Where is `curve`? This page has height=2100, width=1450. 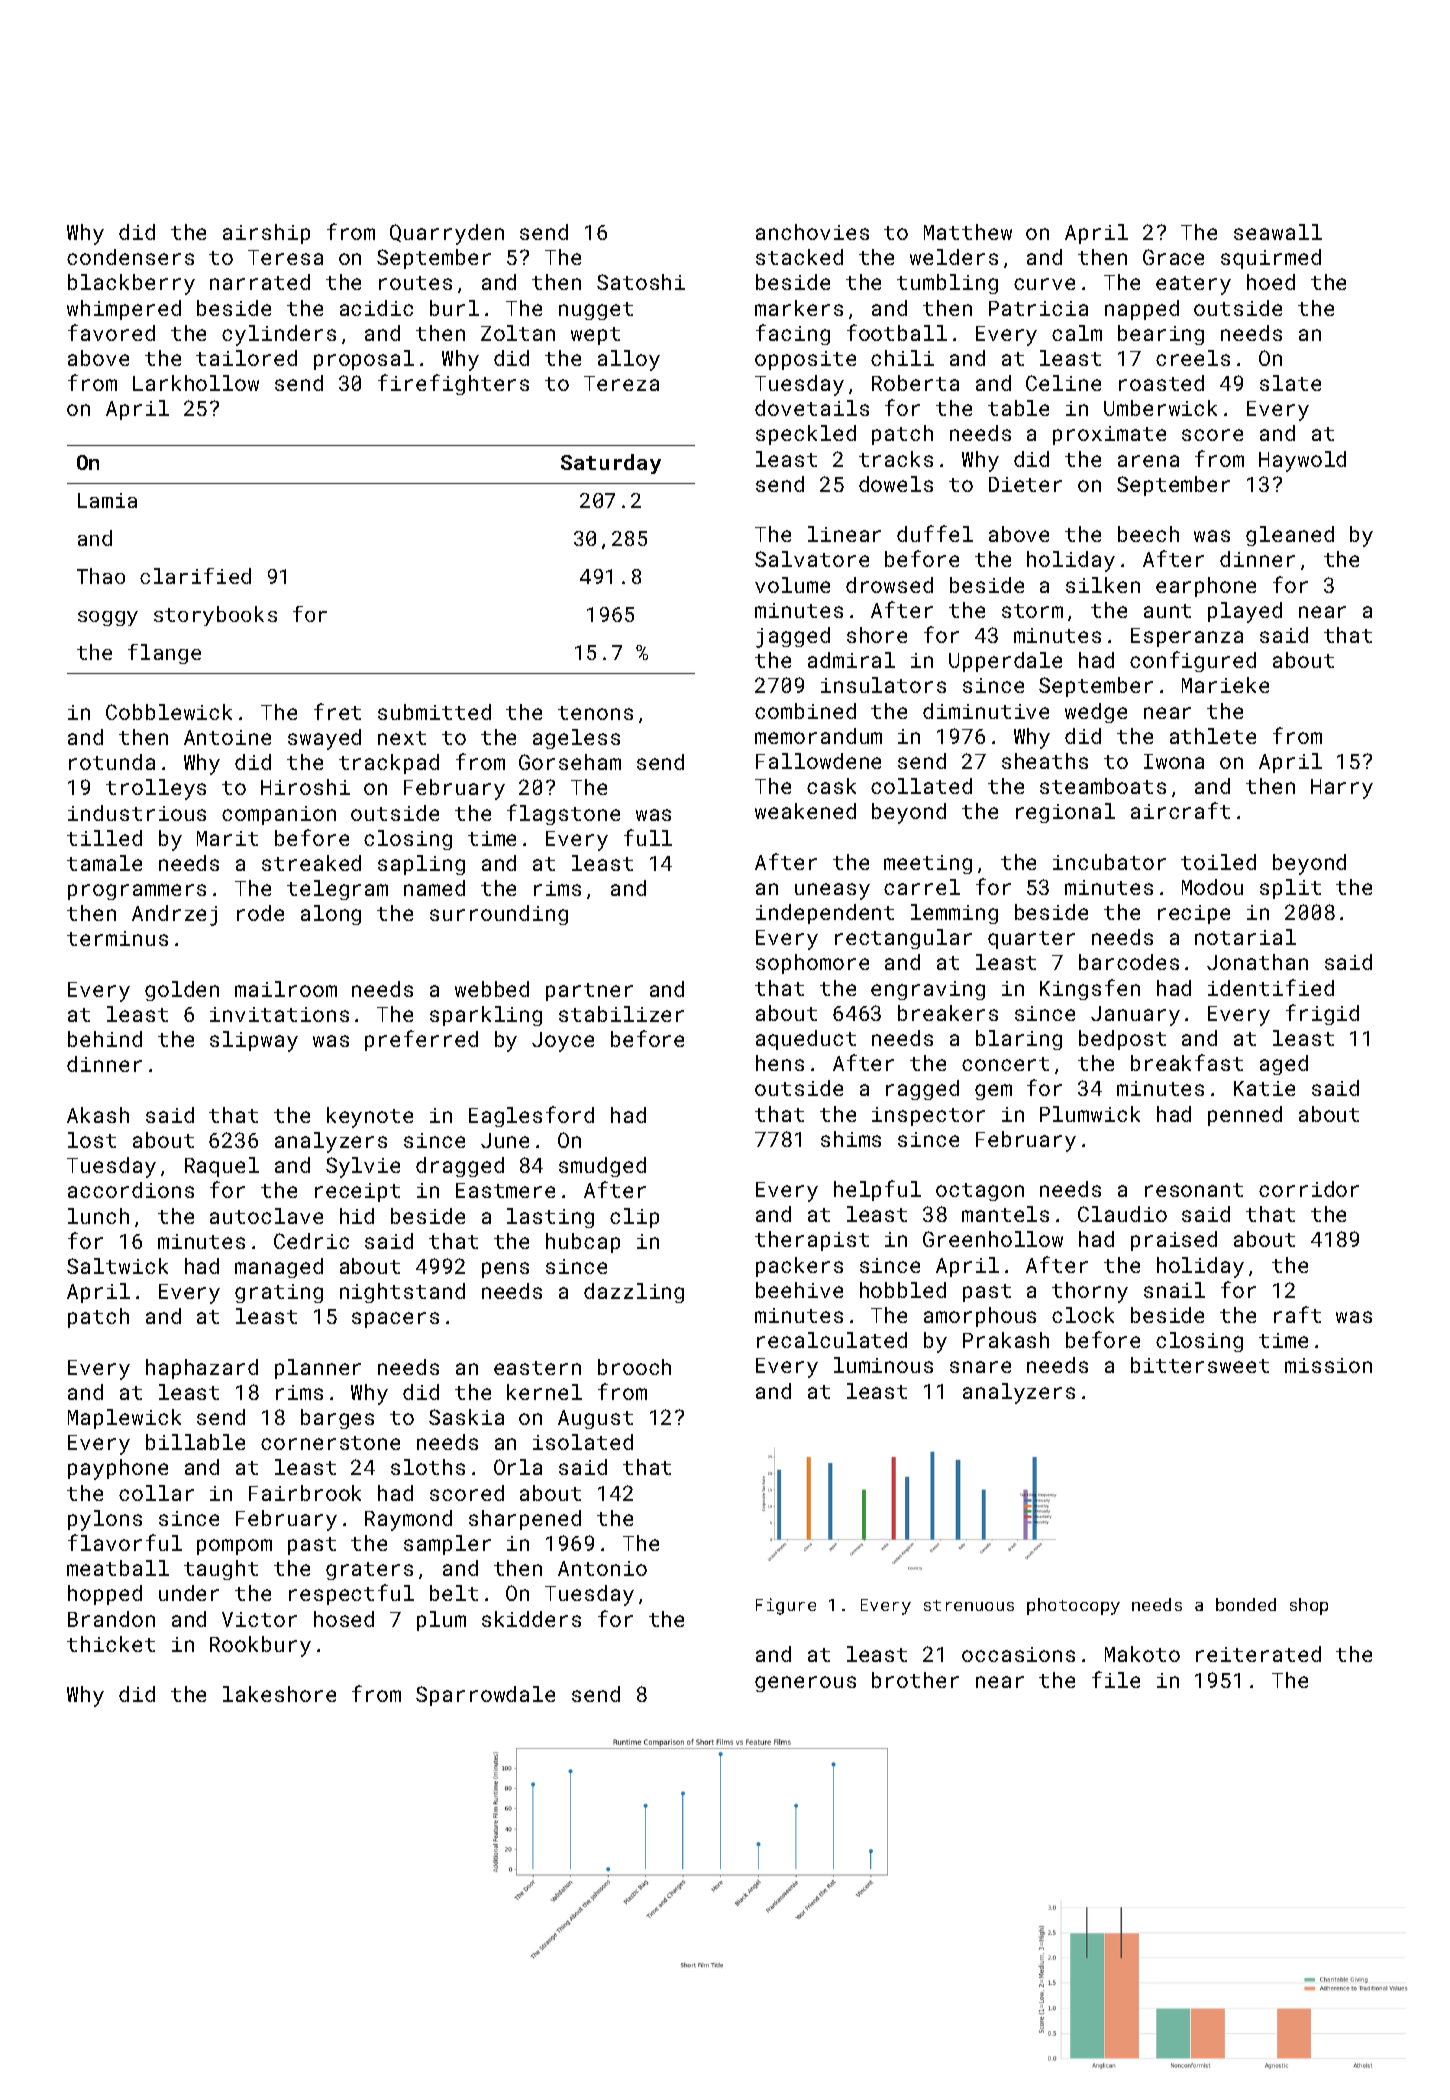 curve is located at coordinates (1044, 284).
